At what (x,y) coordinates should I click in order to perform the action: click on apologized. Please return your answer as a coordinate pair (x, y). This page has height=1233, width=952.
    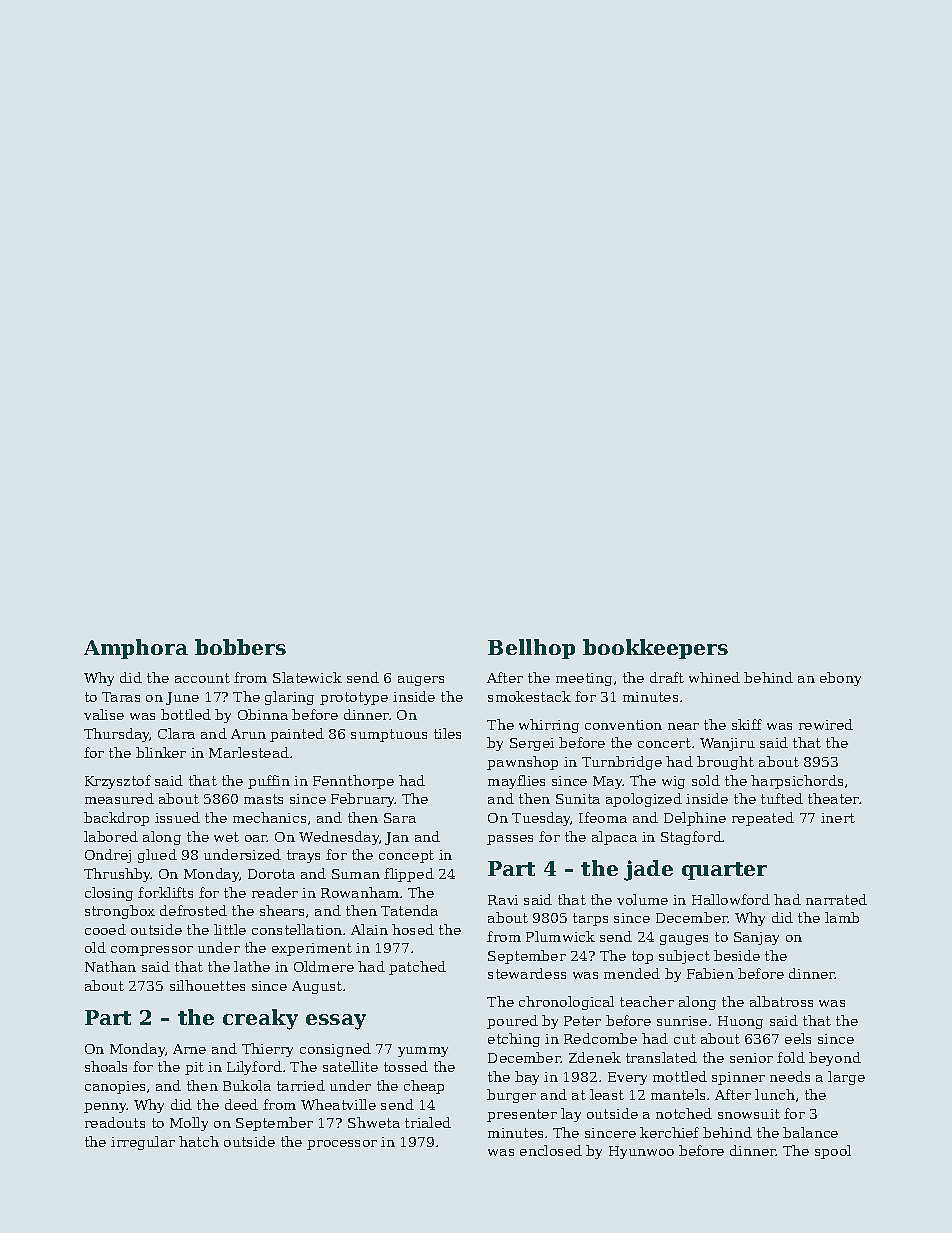
    Looking at the image, I should click on (644, 800).
